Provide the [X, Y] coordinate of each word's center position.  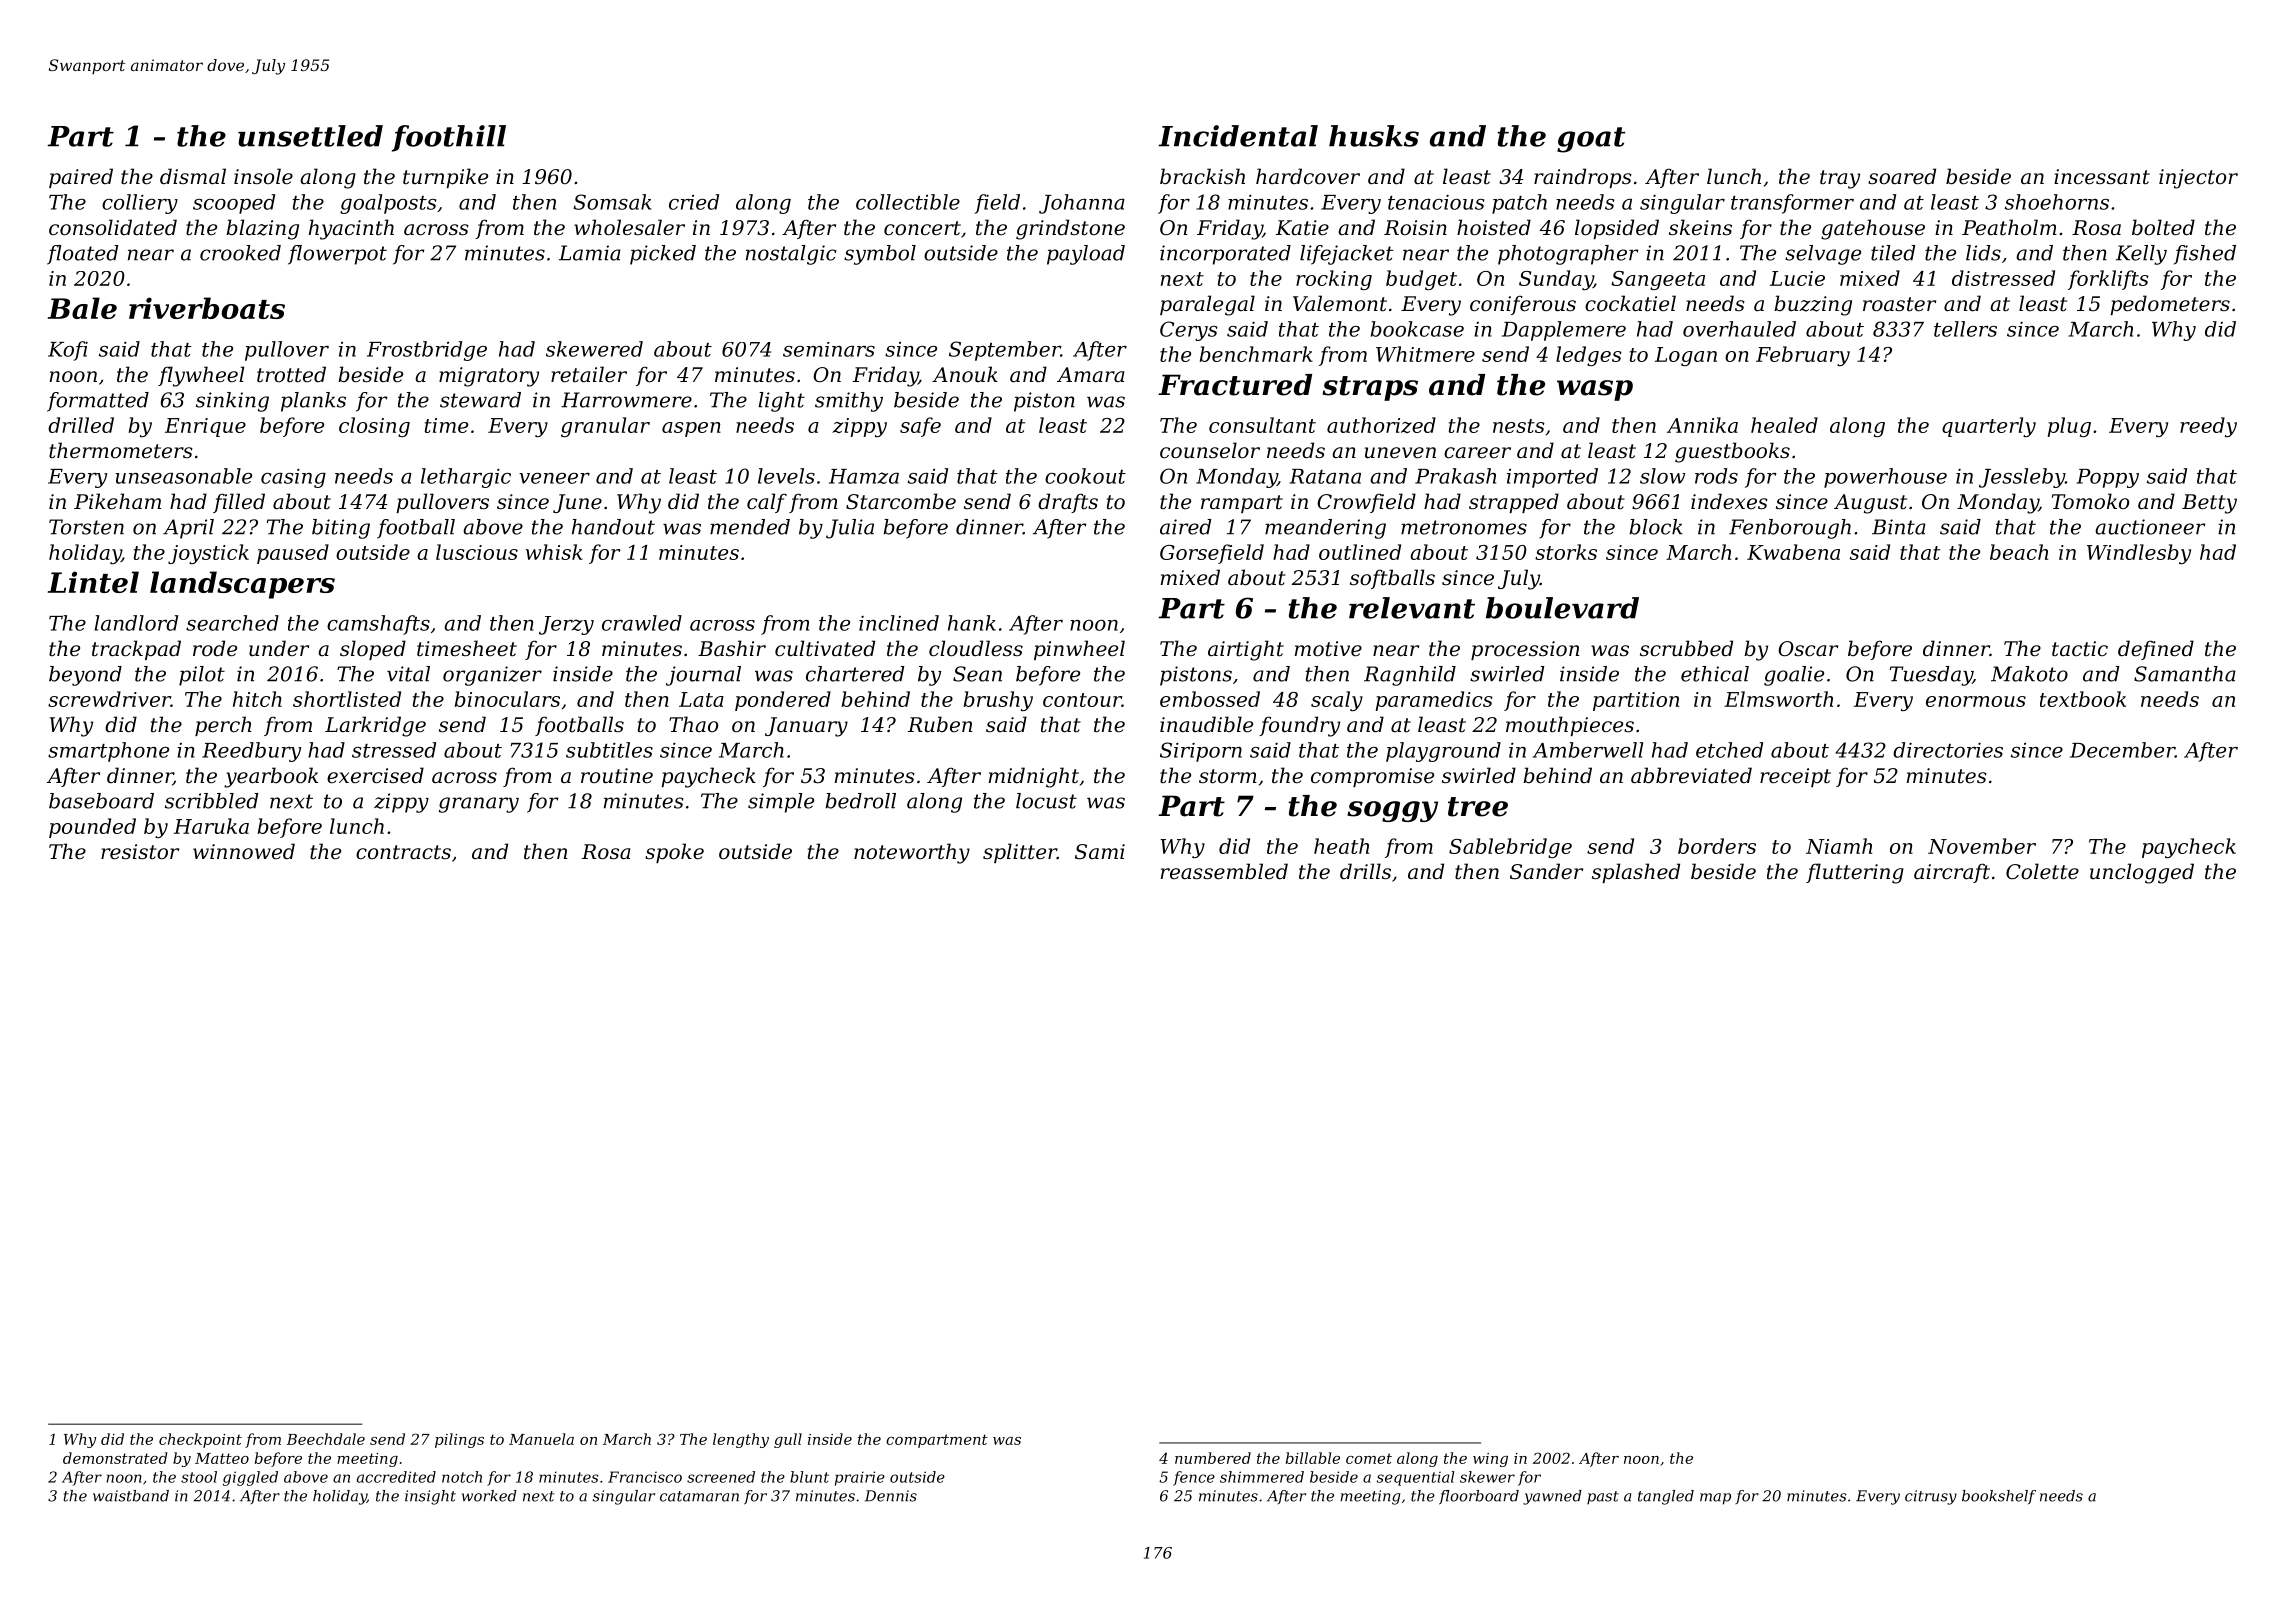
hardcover [1308, 176]
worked [489, 1496]
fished [2205, 255]
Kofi [68, 351]
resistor [140, 852]
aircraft [1952, 873]
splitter [1020, 853]
